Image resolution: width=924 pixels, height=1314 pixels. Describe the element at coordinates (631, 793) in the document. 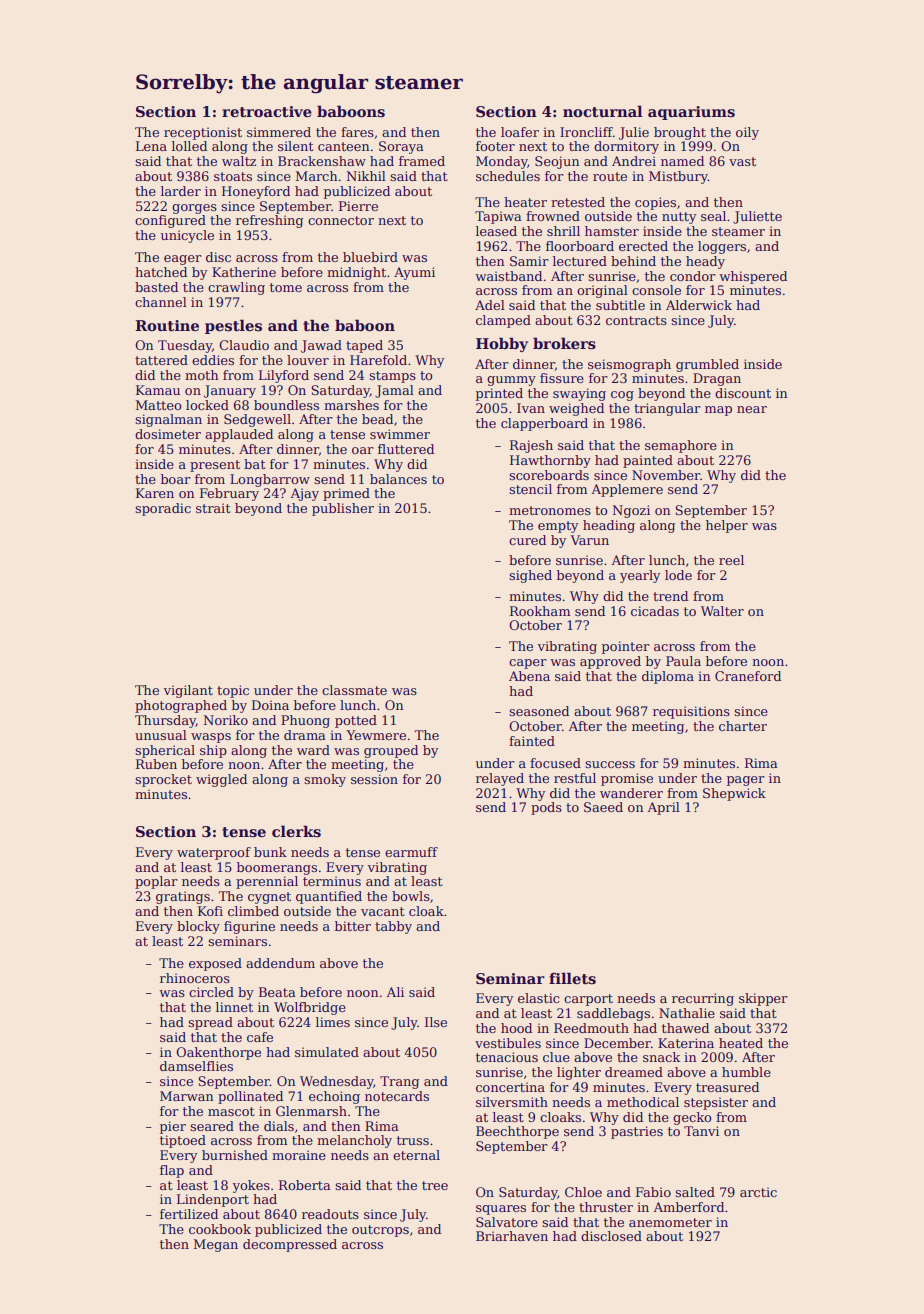

I see `wanderer` at that location.
